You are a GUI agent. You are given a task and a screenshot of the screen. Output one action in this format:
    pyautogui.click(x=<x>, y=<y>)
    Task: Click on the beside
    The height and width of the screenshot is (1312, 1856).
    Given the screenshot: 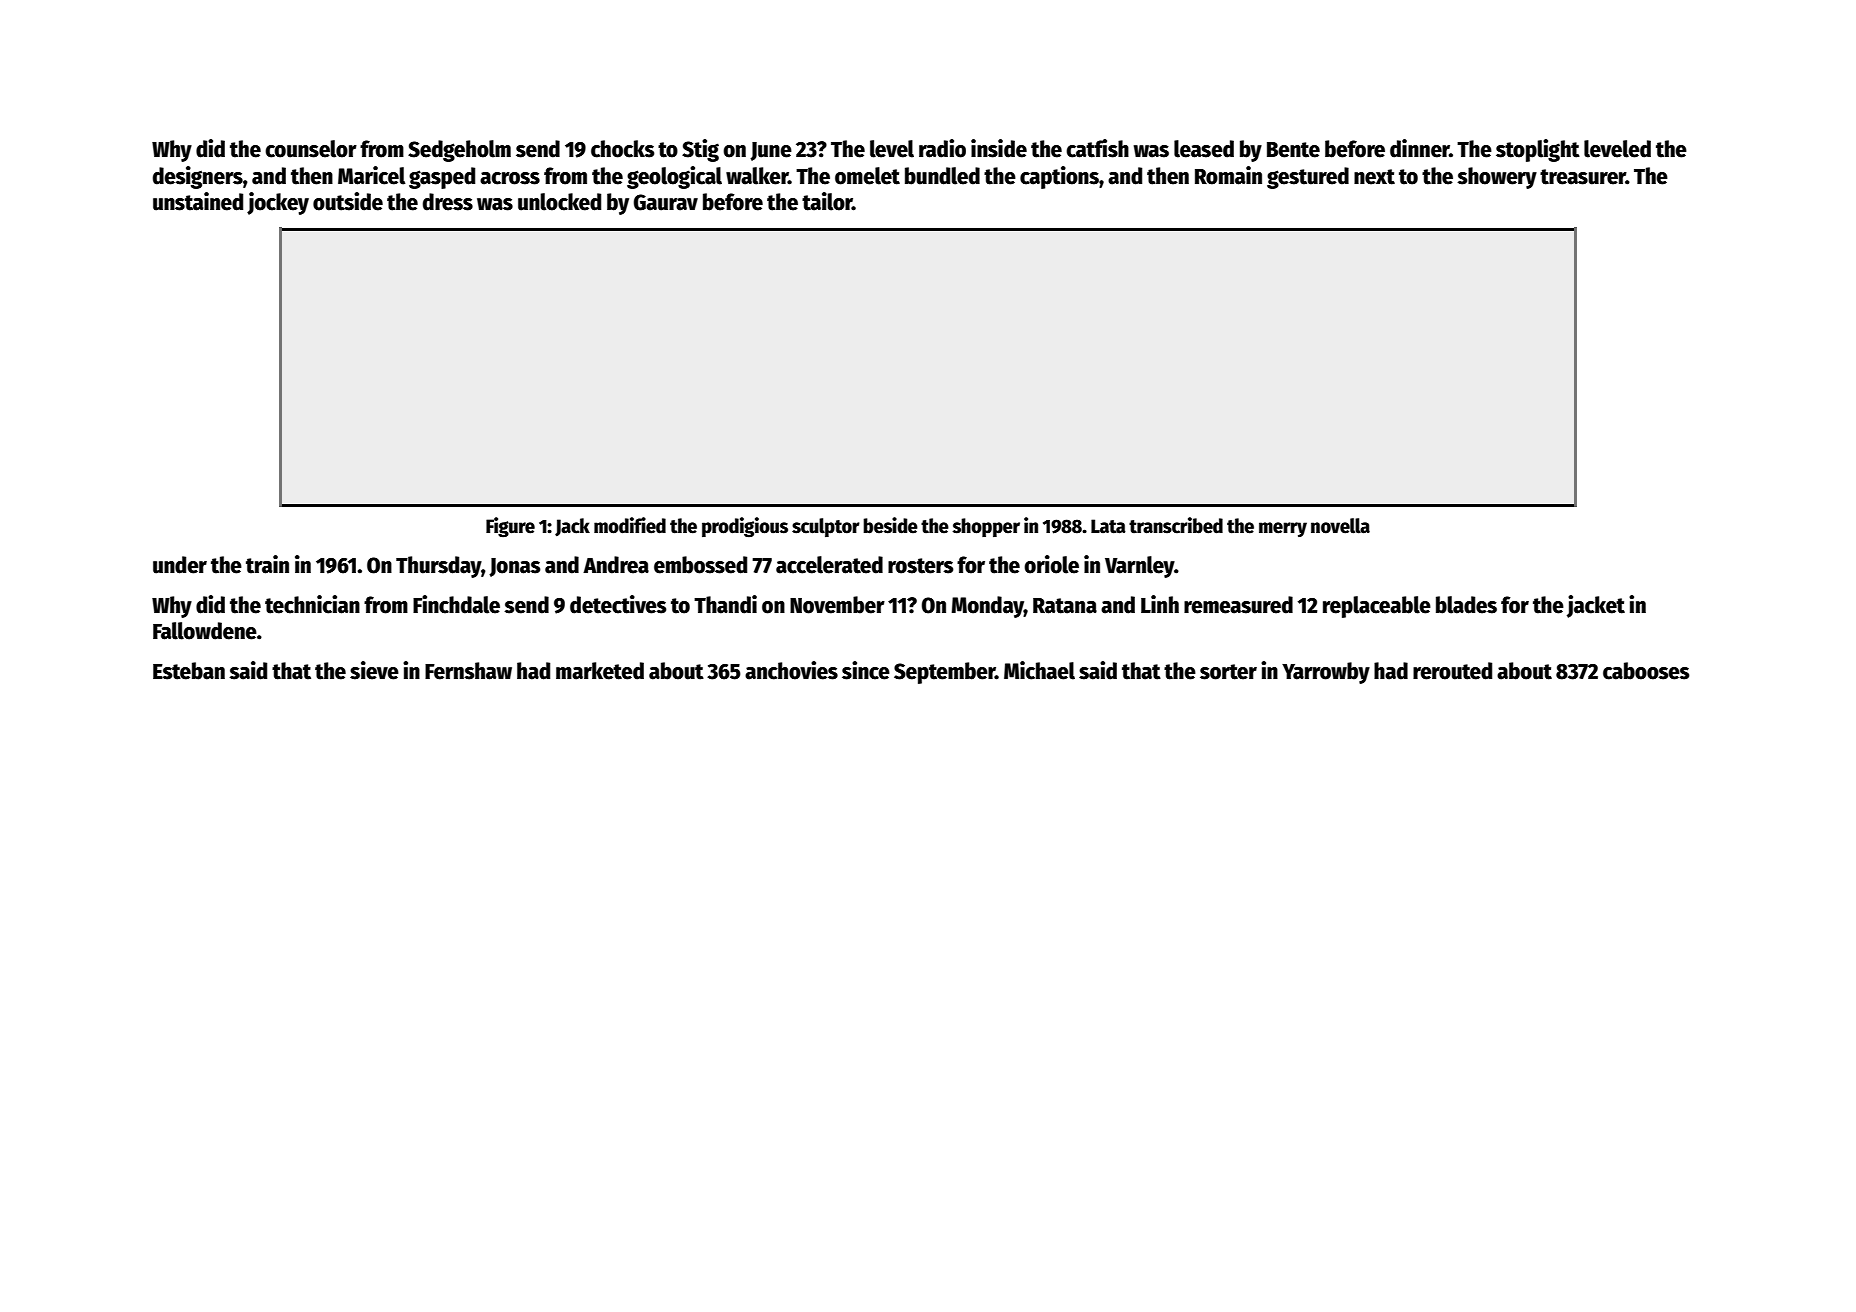 What is the action you would take?
    pyautogui.click(x=890, y=525)
